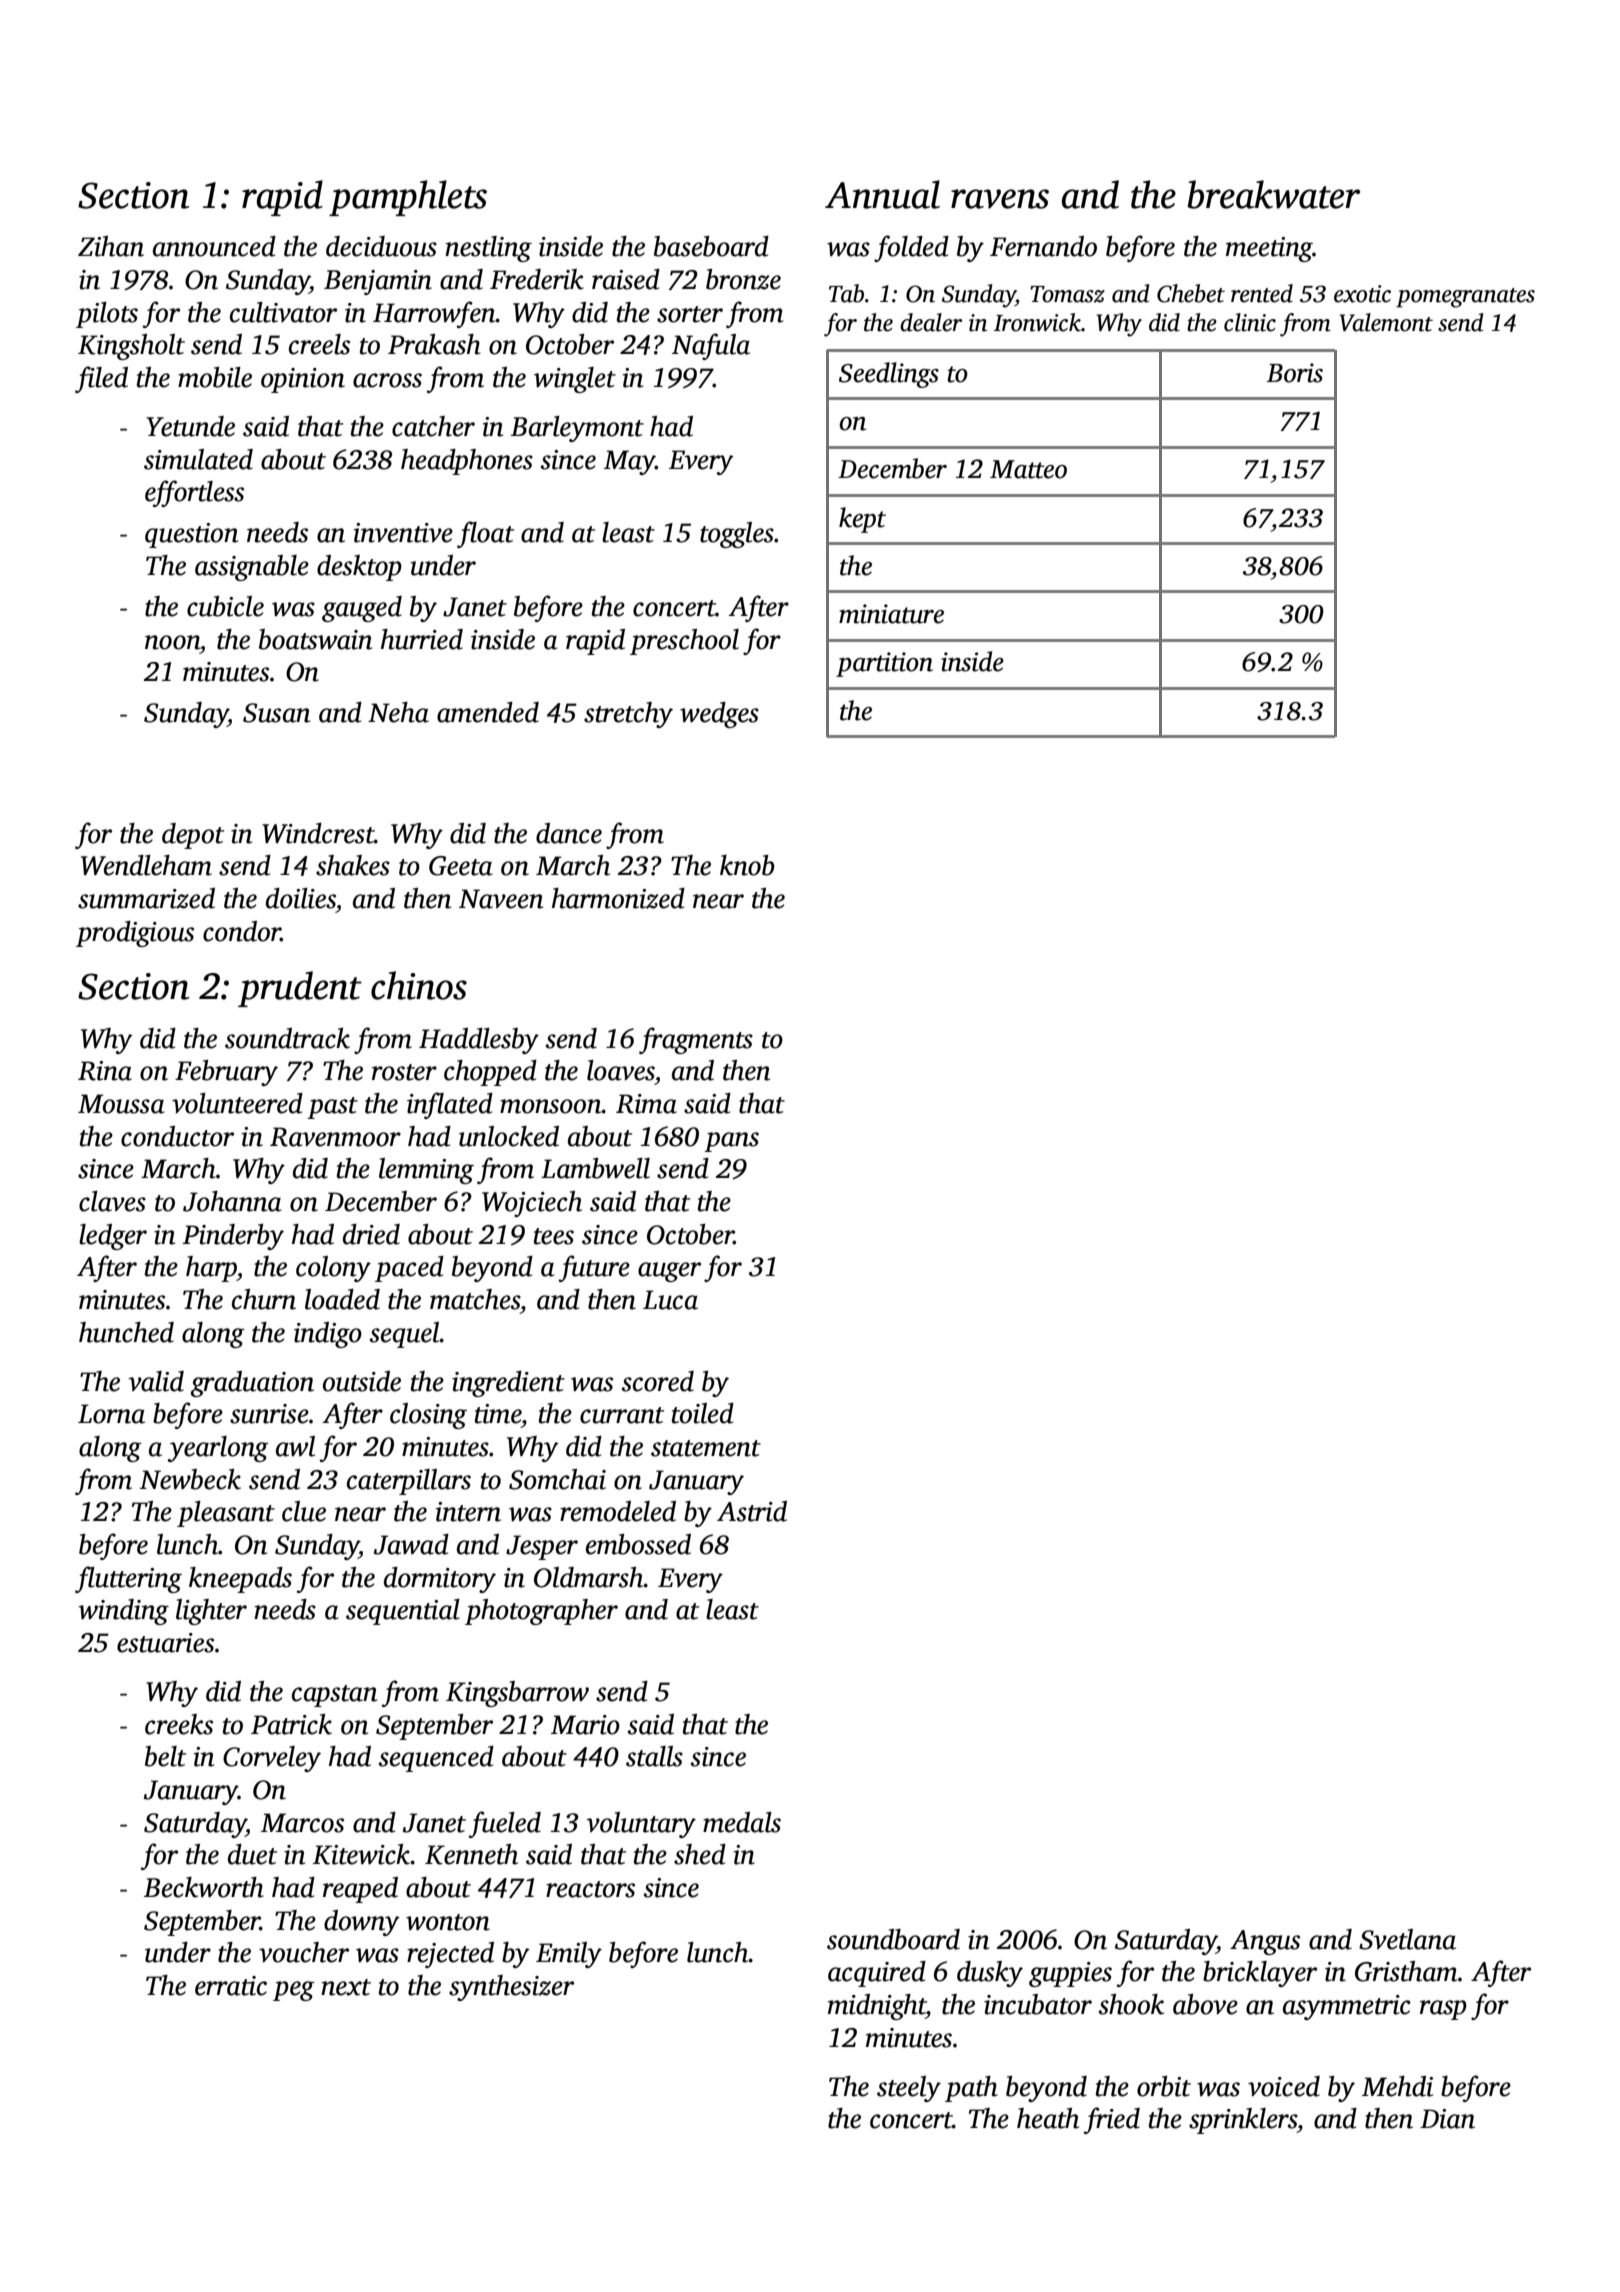 This screenshot has width=1620, height=2292. Describe the element at coordinates (1265, 1942) in the screenshot. I see `Angus` at that location.
